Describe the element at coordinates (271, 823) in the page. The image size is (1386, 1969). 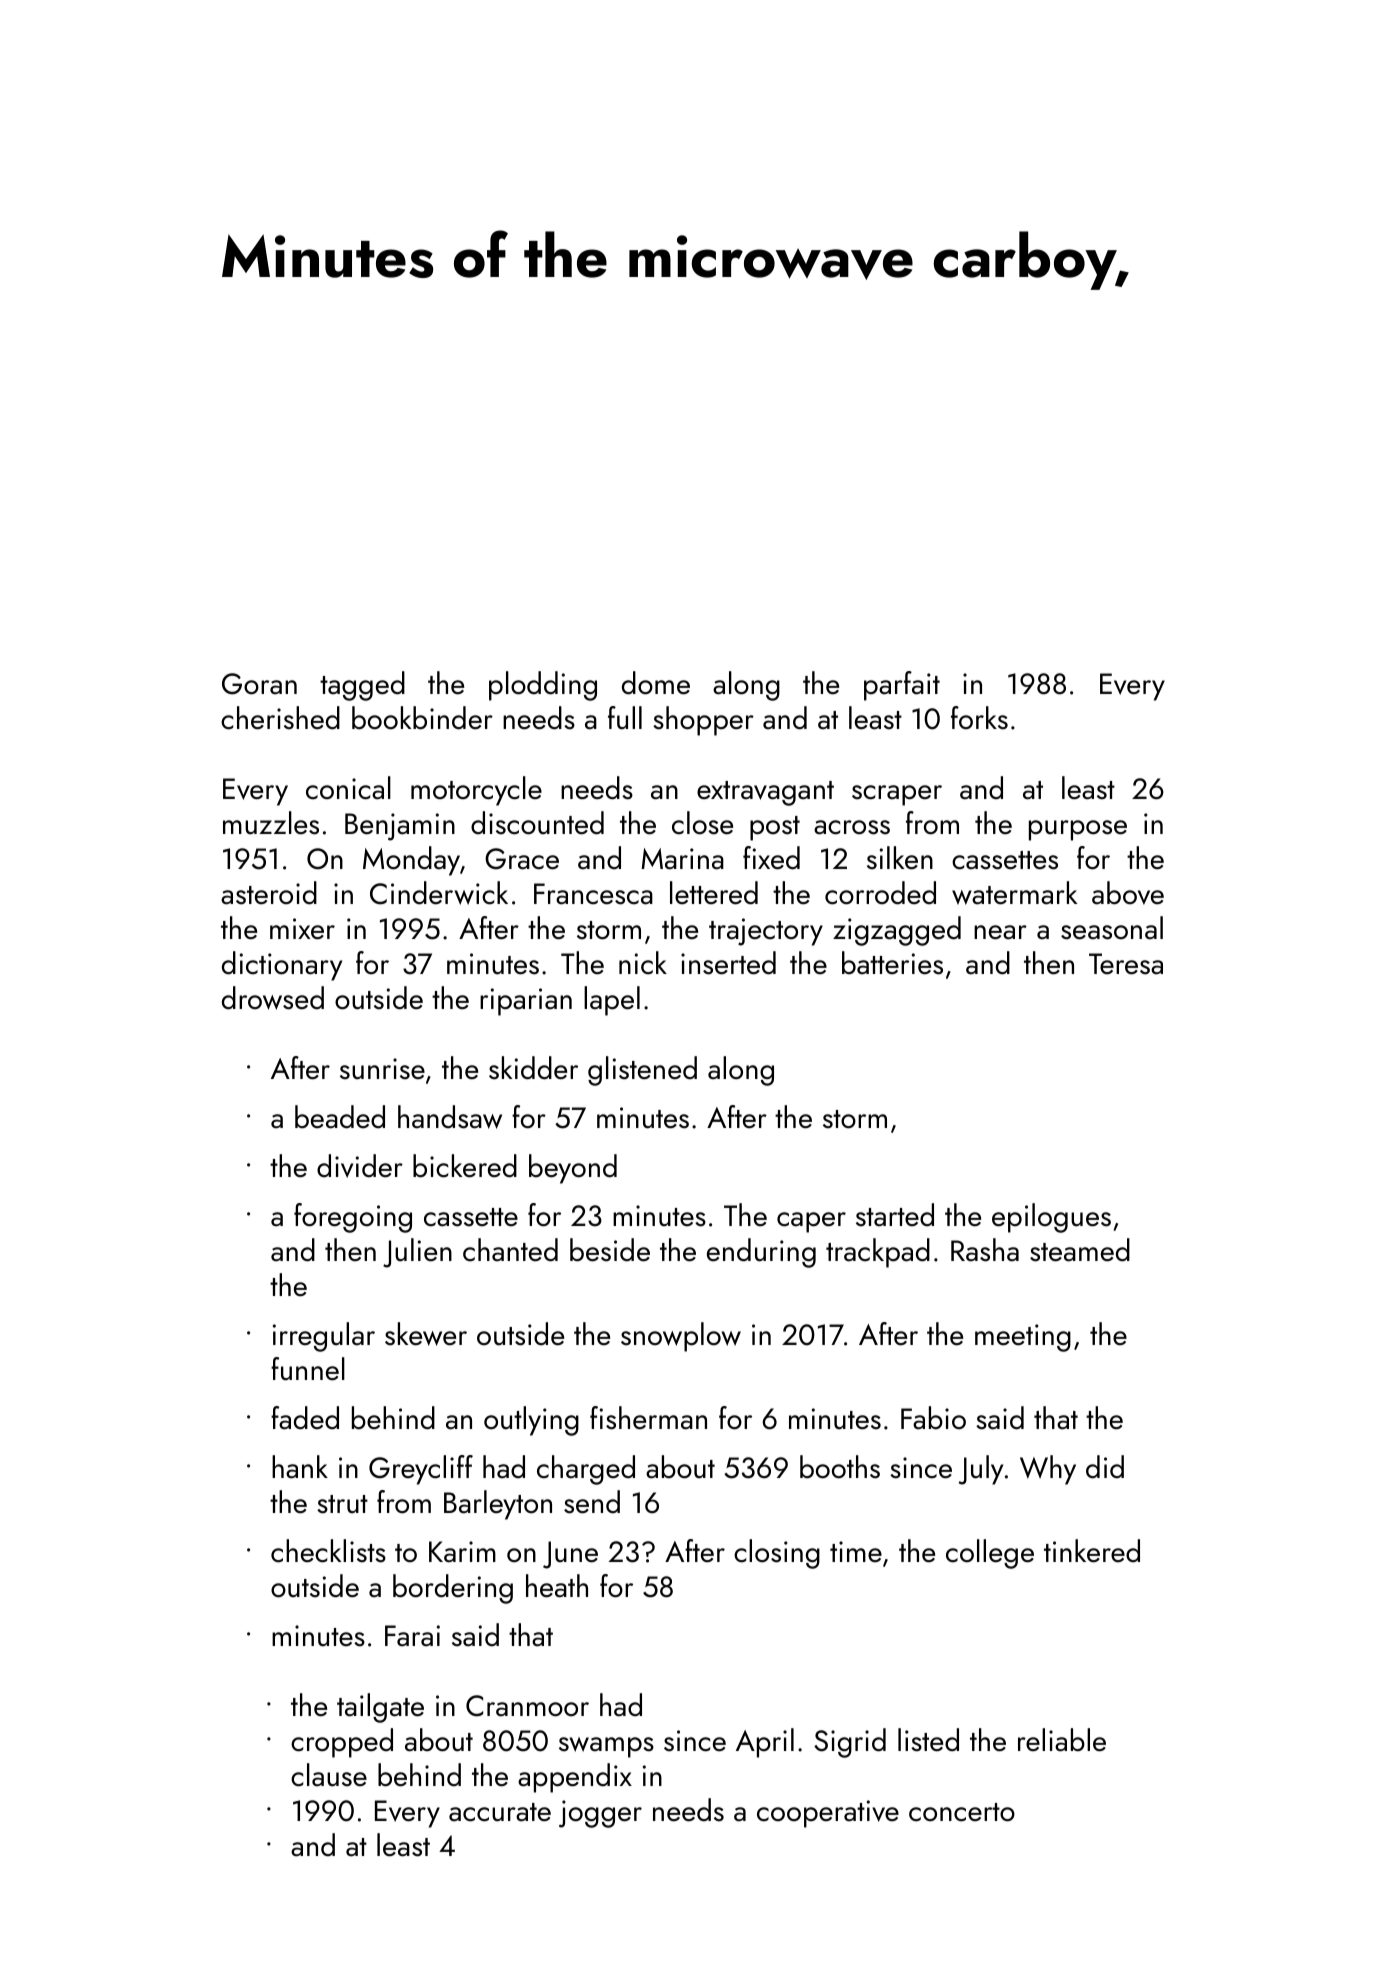
I see `muzzles` at that location.
